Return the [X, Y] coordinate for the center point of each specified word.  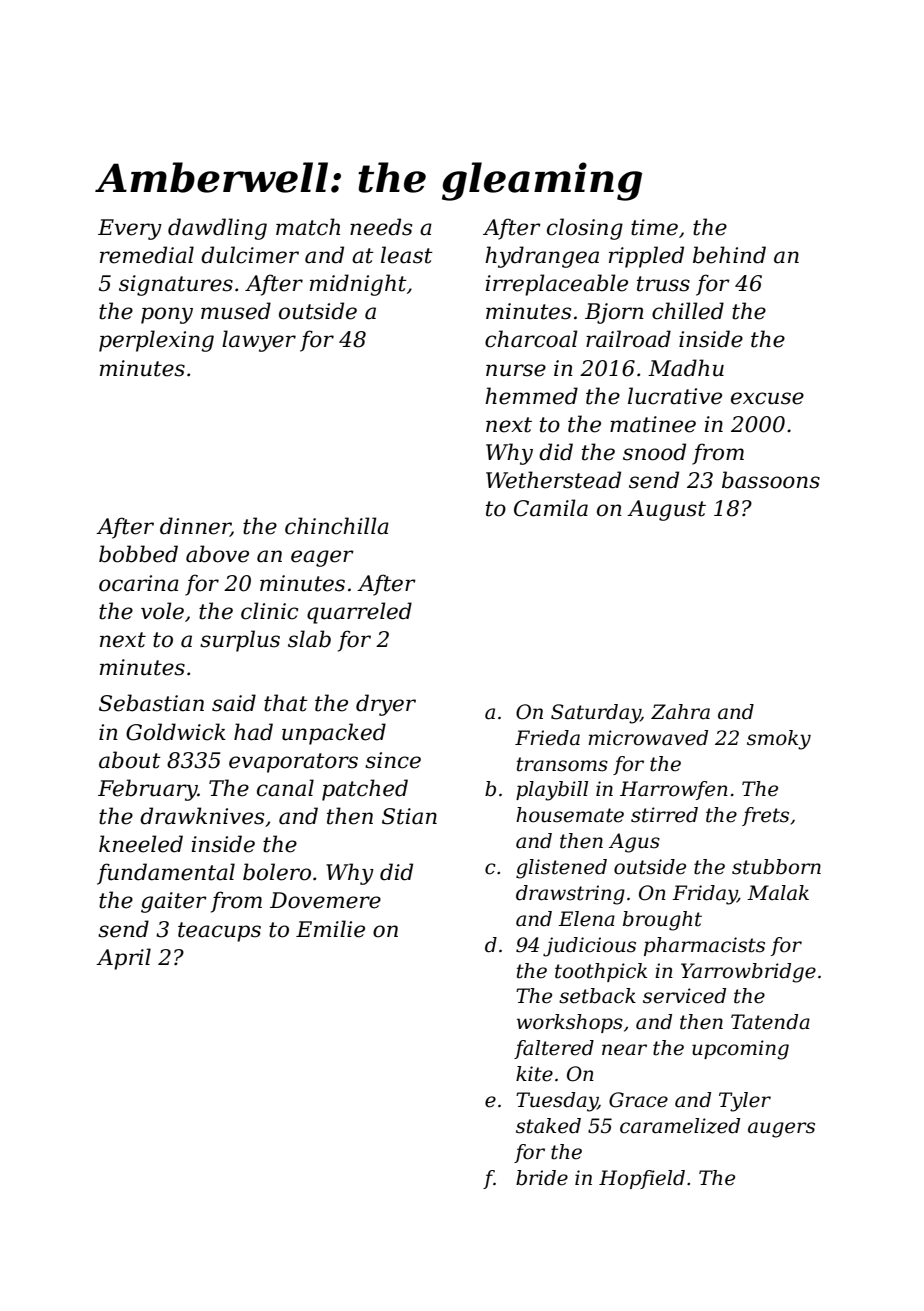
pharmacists [704, 946]
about [130, 760]
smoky [779, 740]
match [308, 227]
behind [729, 255]
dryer [386, 705]
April [123, 959]
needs [381, 227]
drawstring [570, 895]
